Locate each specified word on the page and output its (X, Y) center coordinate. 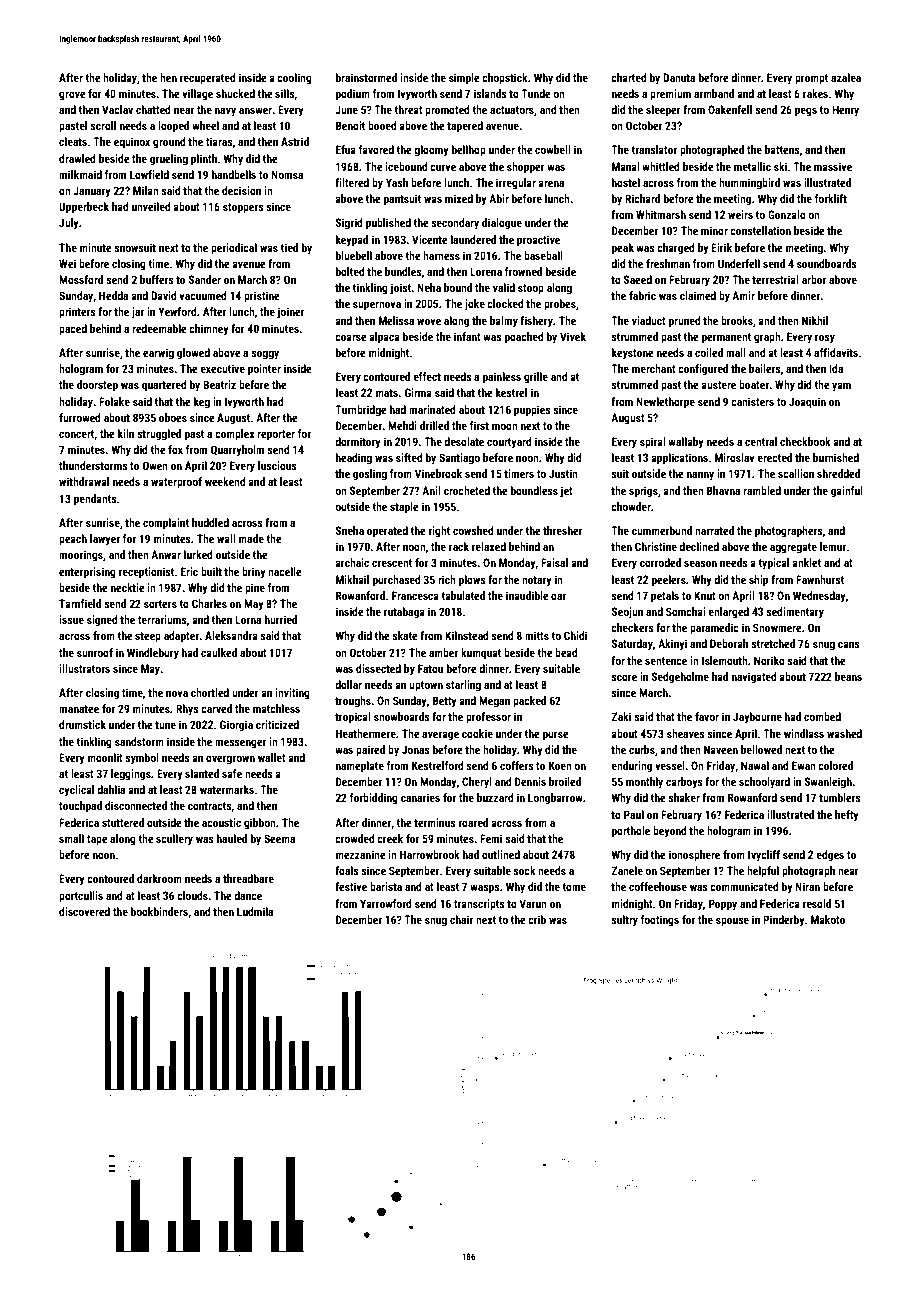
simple (464, 79)
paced (73, 330)
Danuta (679, 77)
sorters (160, 604)
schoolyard (764, 783)
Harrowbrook (430, 854)
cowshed (473, 530)
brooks (737, 320)
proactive (538, 241)
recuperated (208, 79)
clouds (192, 895)
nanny (700, 476)
